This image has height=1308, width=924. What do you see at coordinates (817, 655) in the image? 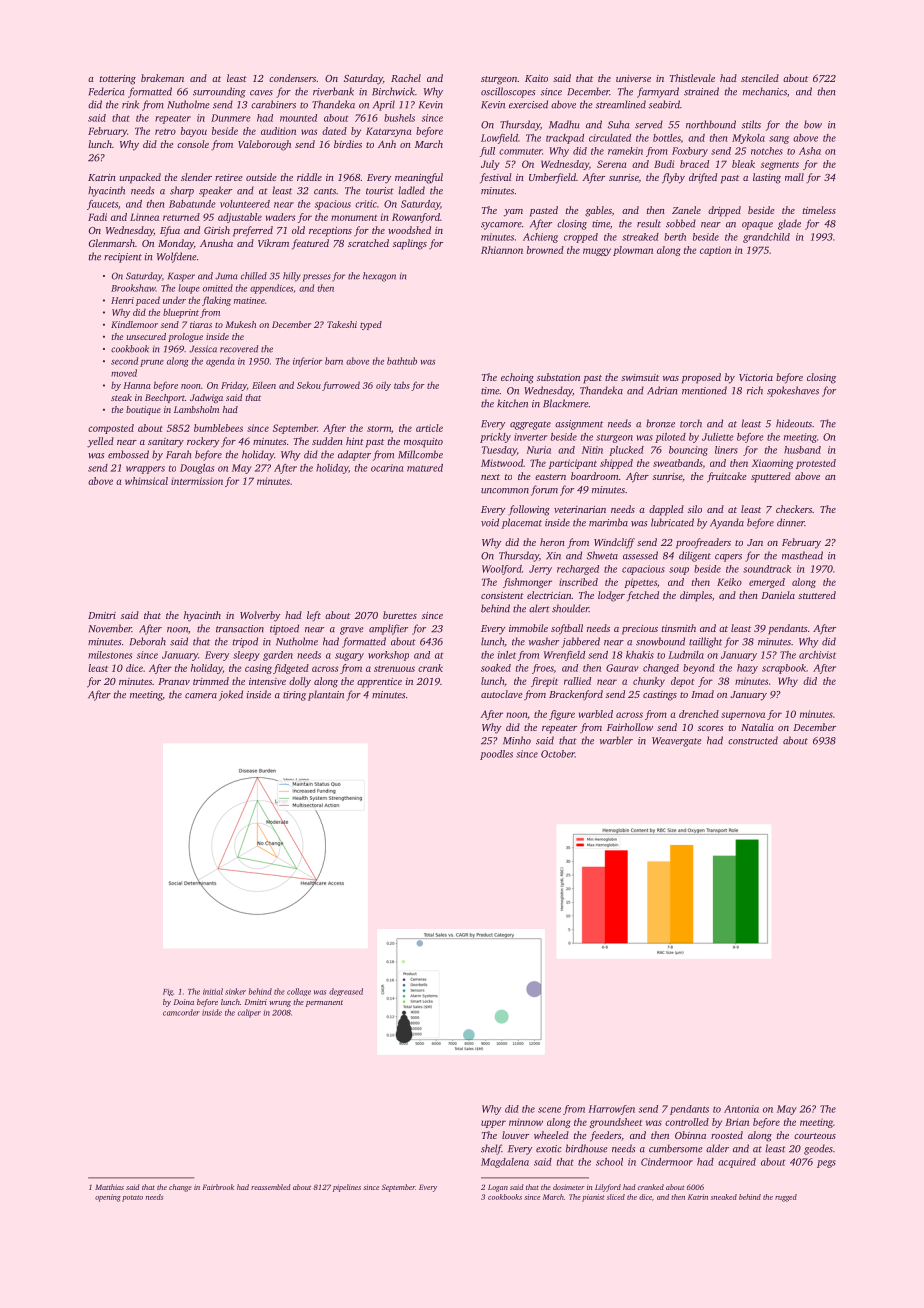
I see `archivist` at bounding box center [817, 655].
